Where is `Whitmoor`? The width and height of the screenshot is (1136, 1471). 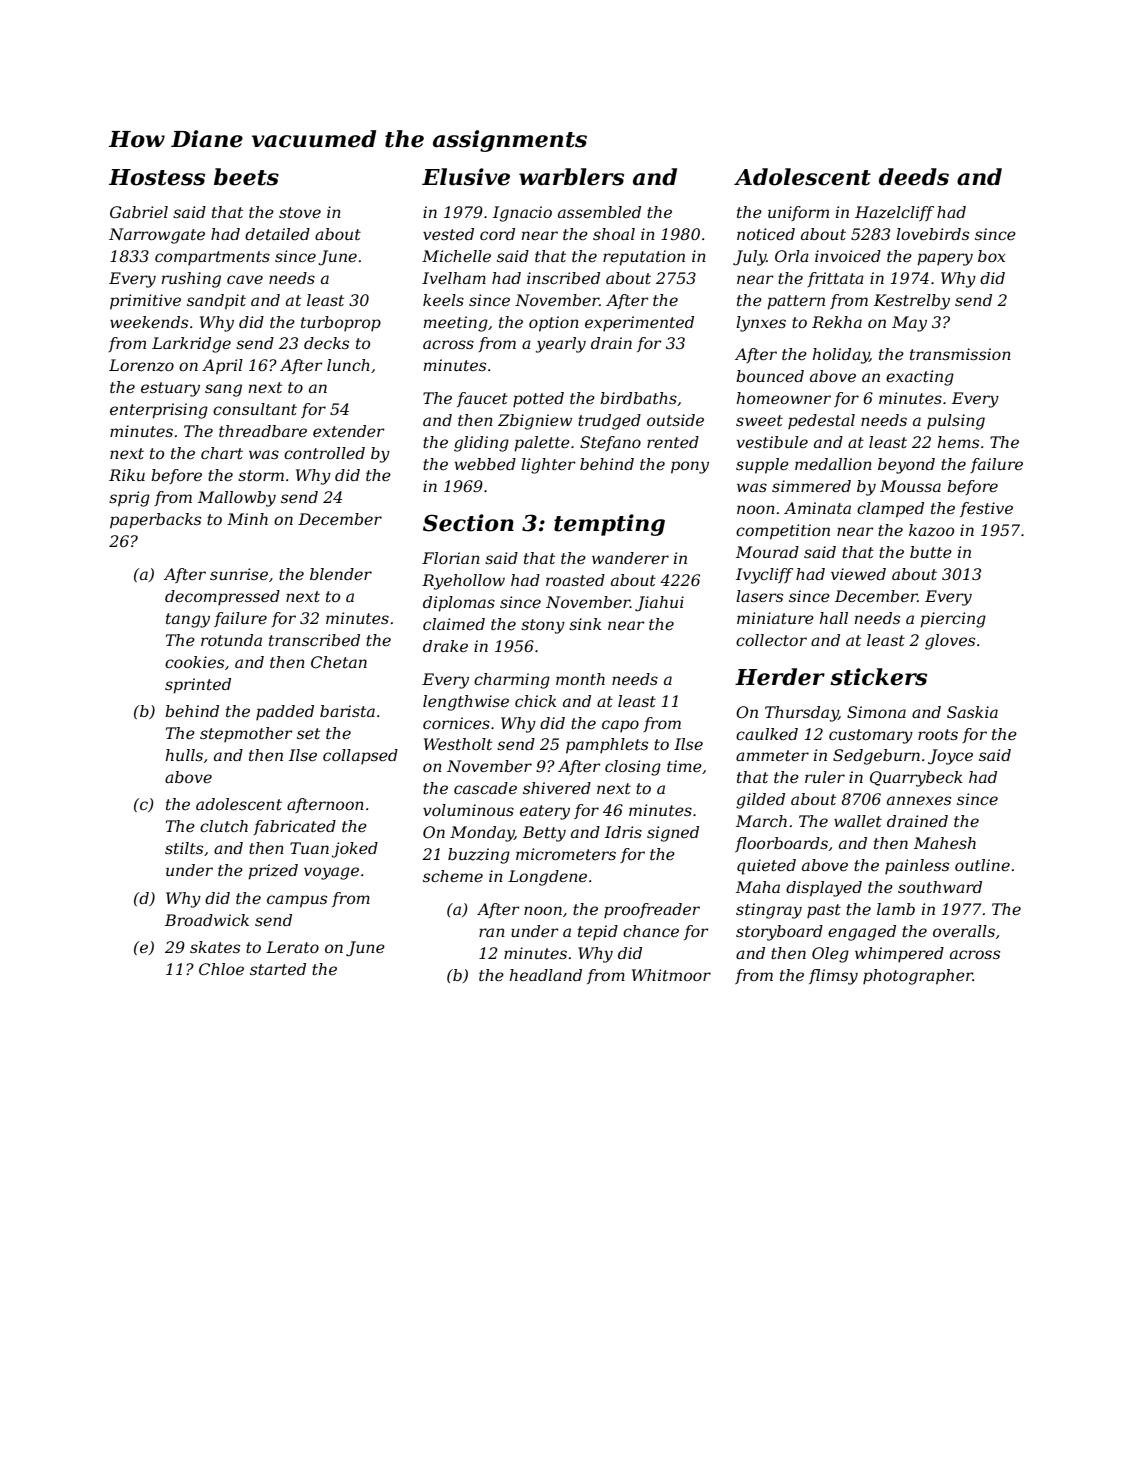
Whitmoor is located at coordinates (671, 975).
